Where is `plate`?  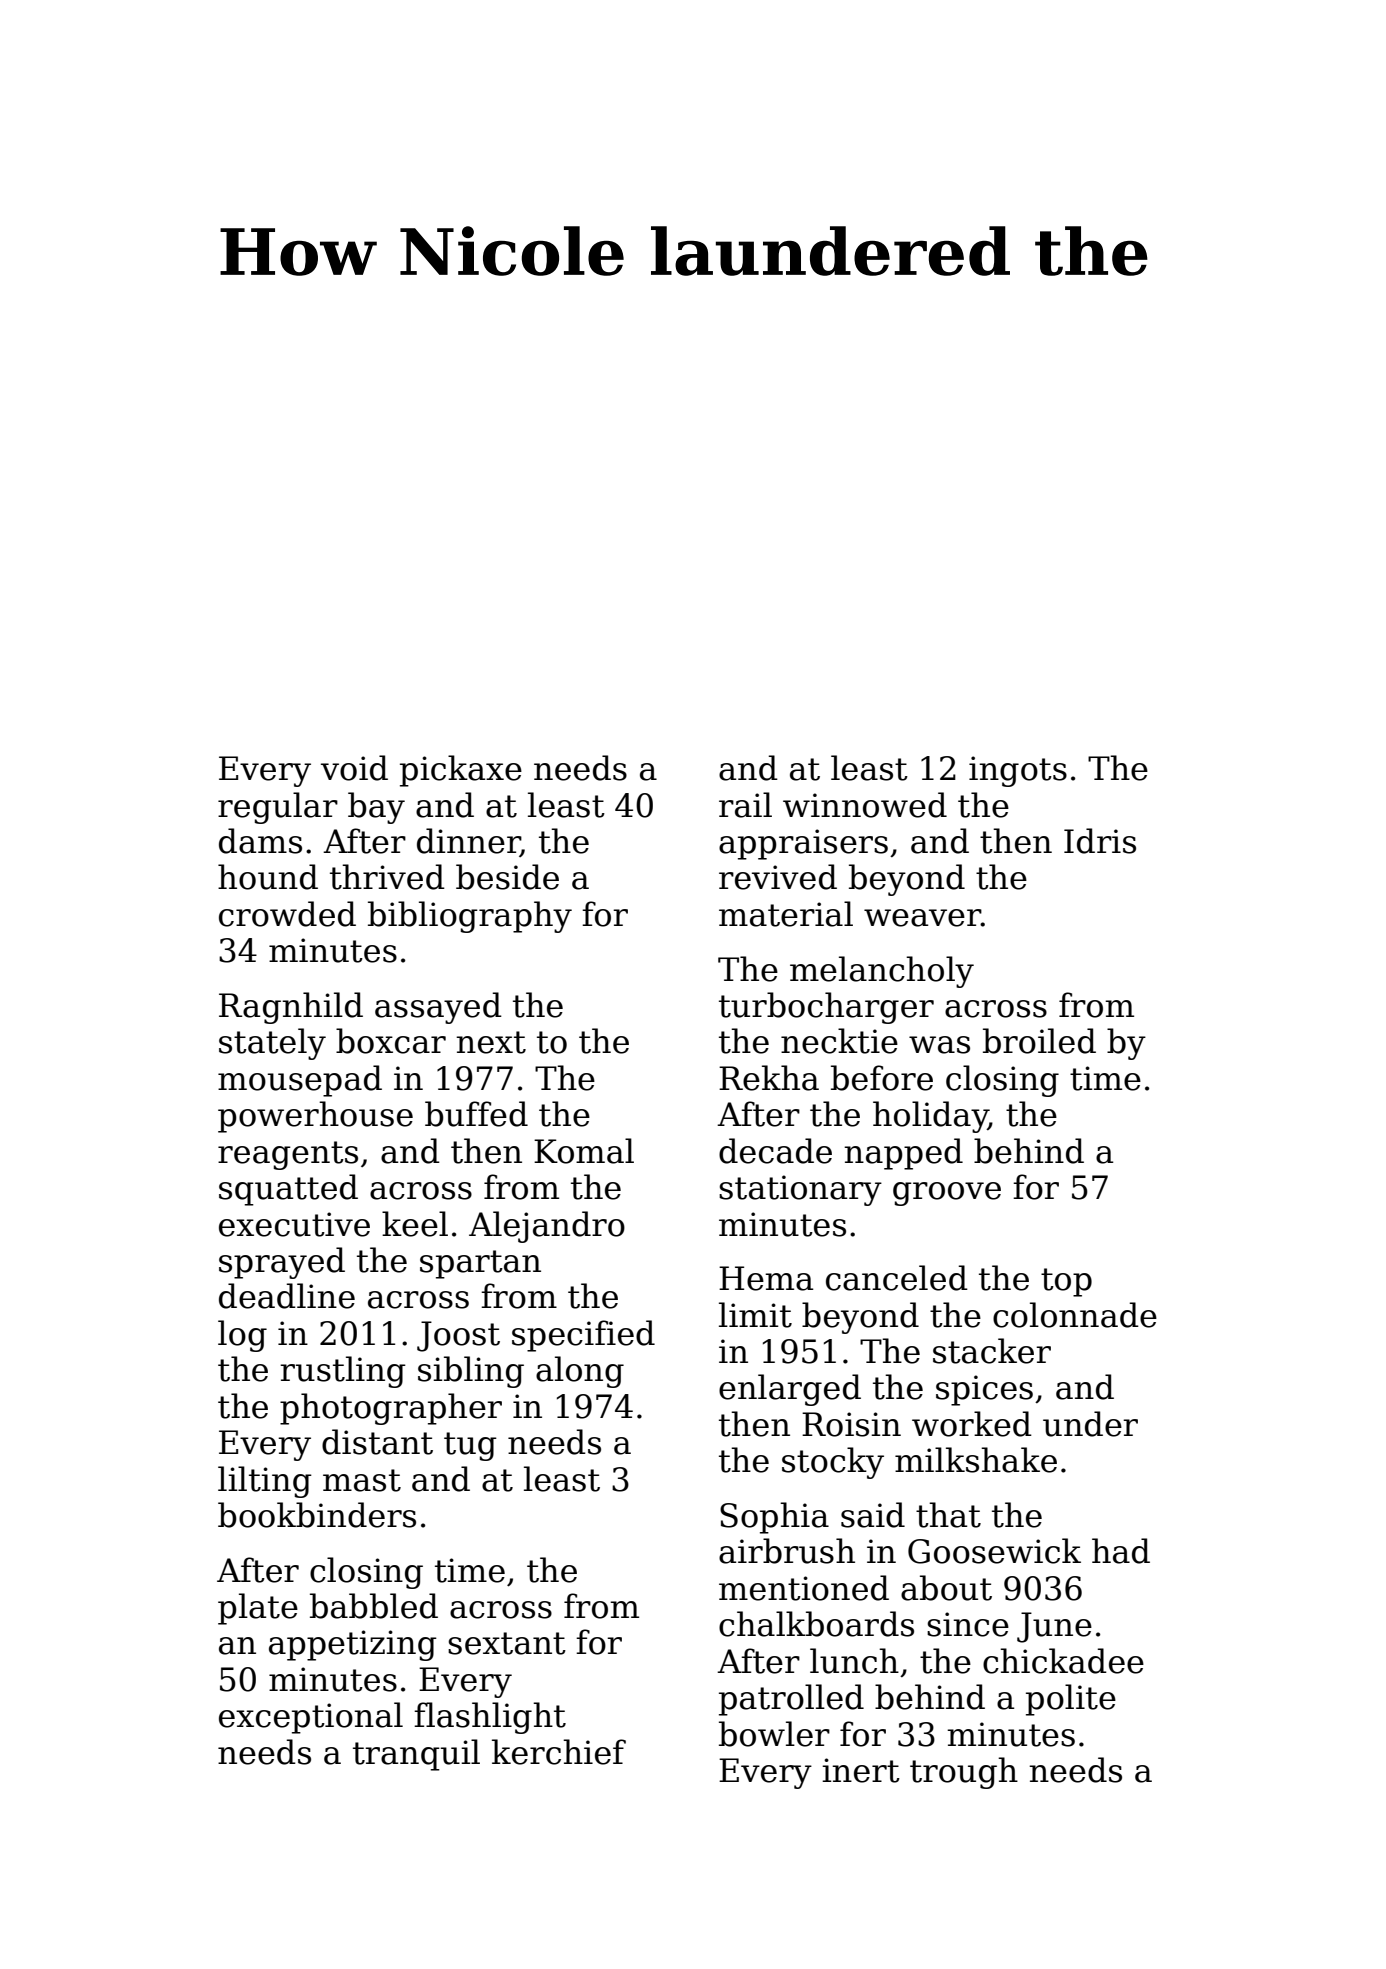
plate is located at coordinates (258, 1609).
